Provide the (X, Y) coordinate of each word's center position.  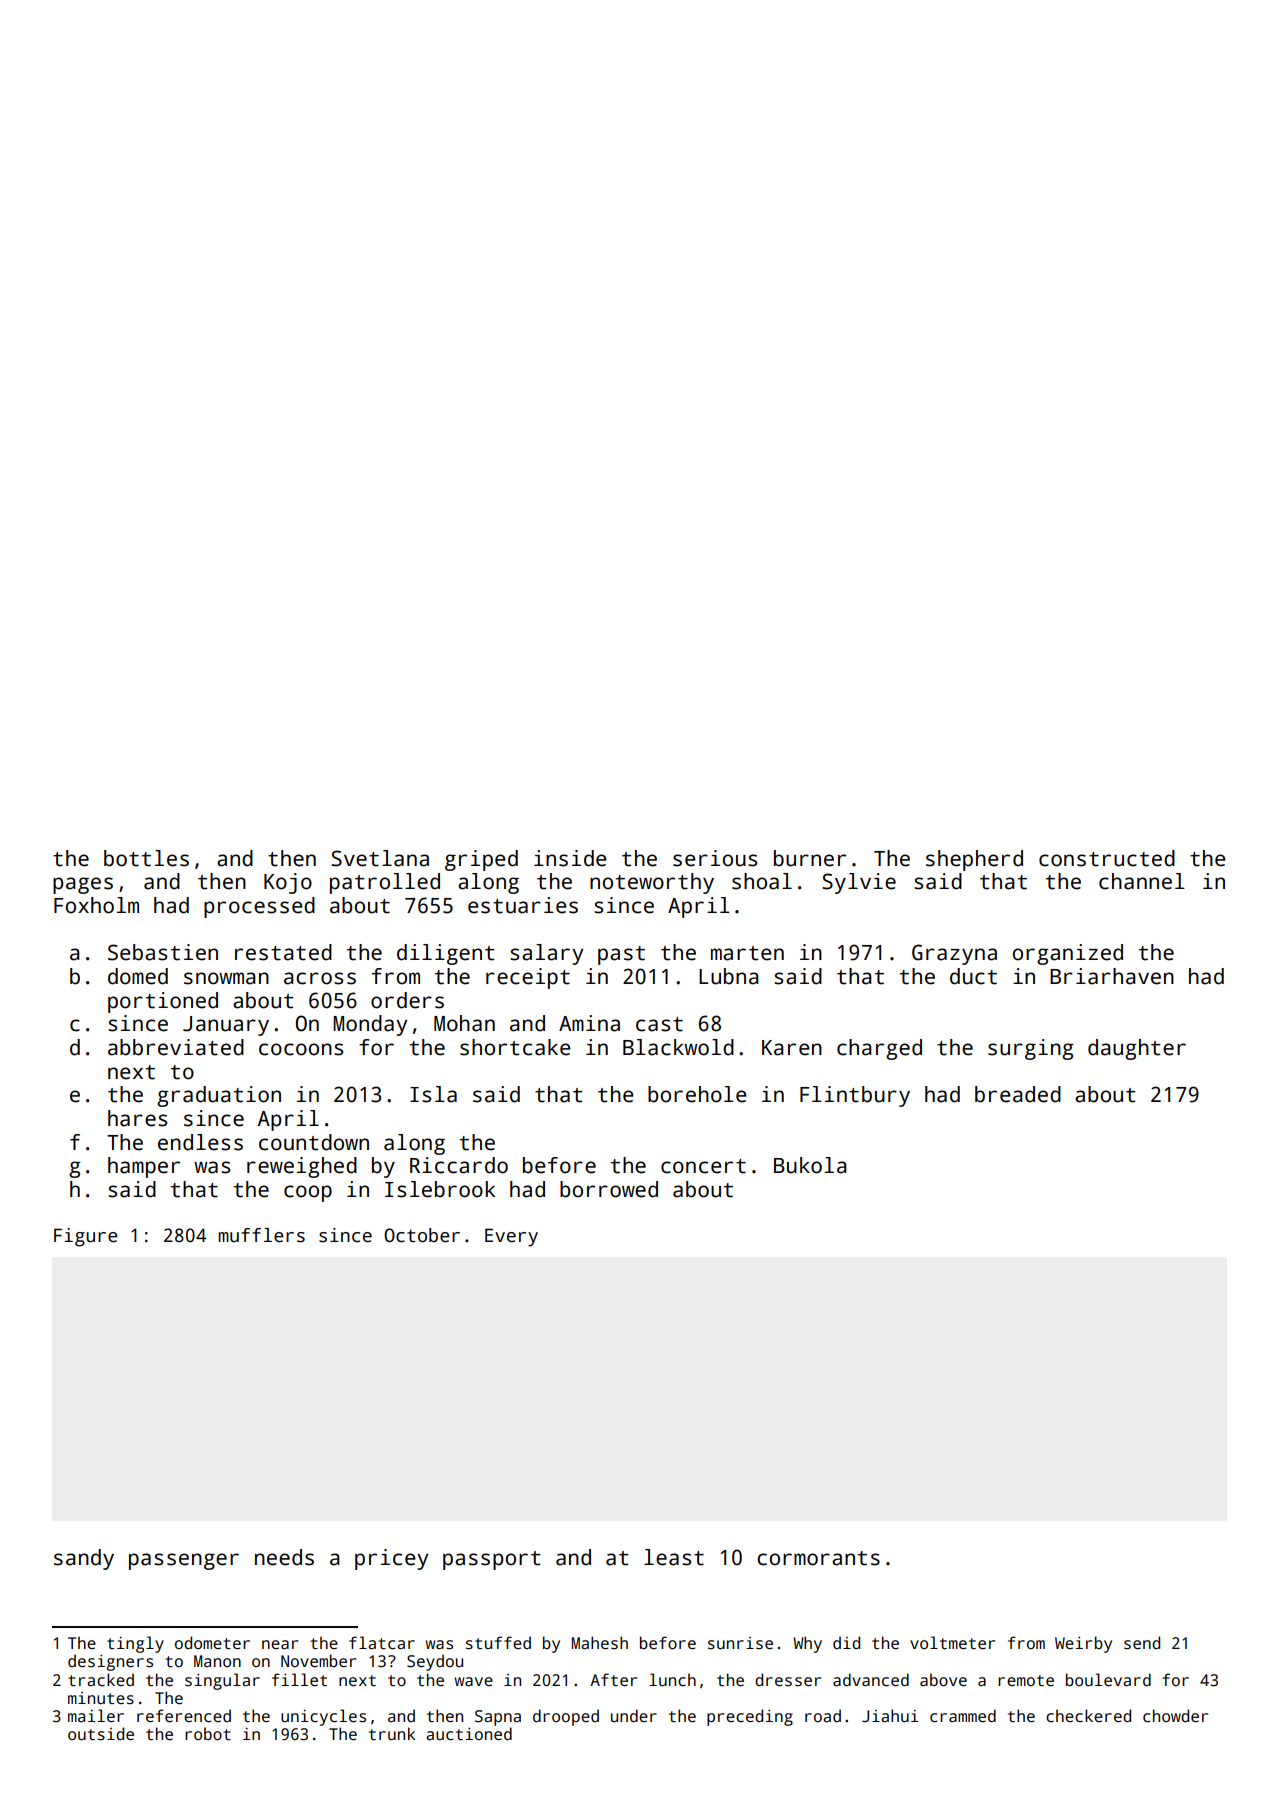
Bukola (810, 1165)
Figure (86, 1237)
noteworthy (652, 883)
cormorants (818, 1558)
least (674, 1557)
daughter (1137, 1049)
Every (511, 1237)
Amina (589, 1023)
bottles (146, 858)
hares (137, 1118)
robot (208, 1733)
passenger (184, 1561)
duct (973, 976)
